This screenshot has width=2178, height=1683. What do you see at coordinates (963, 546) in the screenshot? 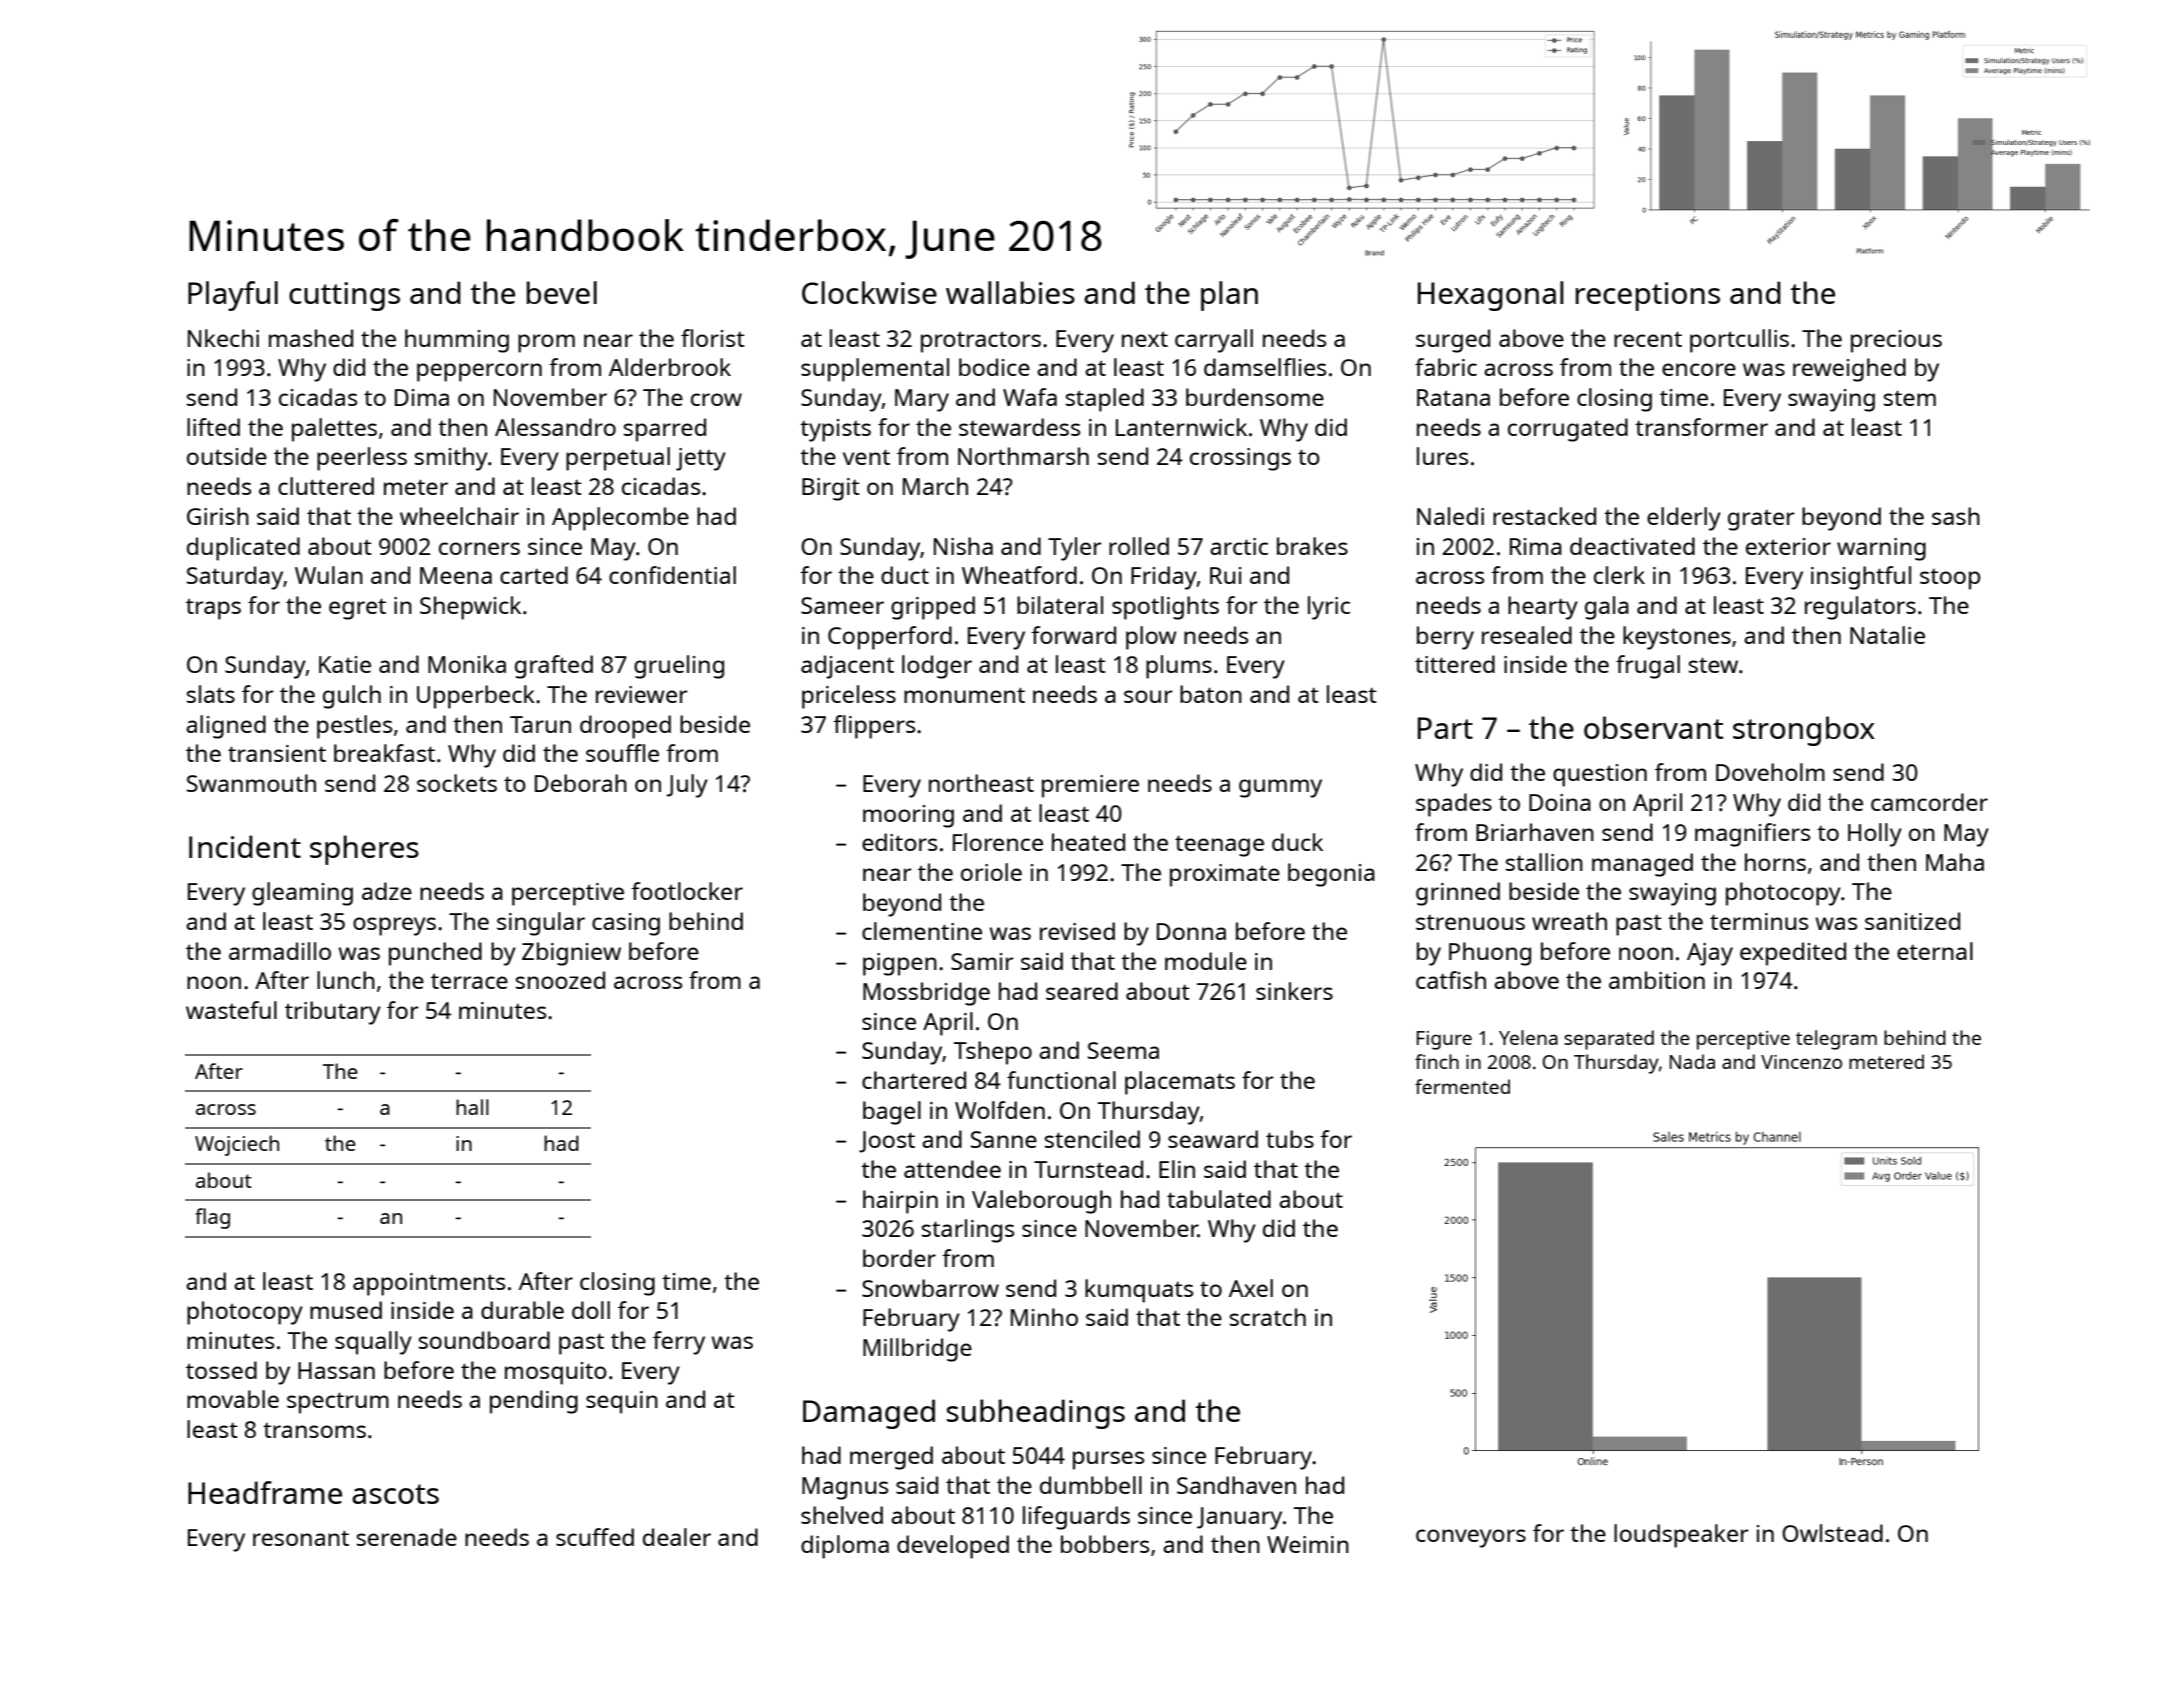
I see `Nisha` at bounding box center [963, 546].
